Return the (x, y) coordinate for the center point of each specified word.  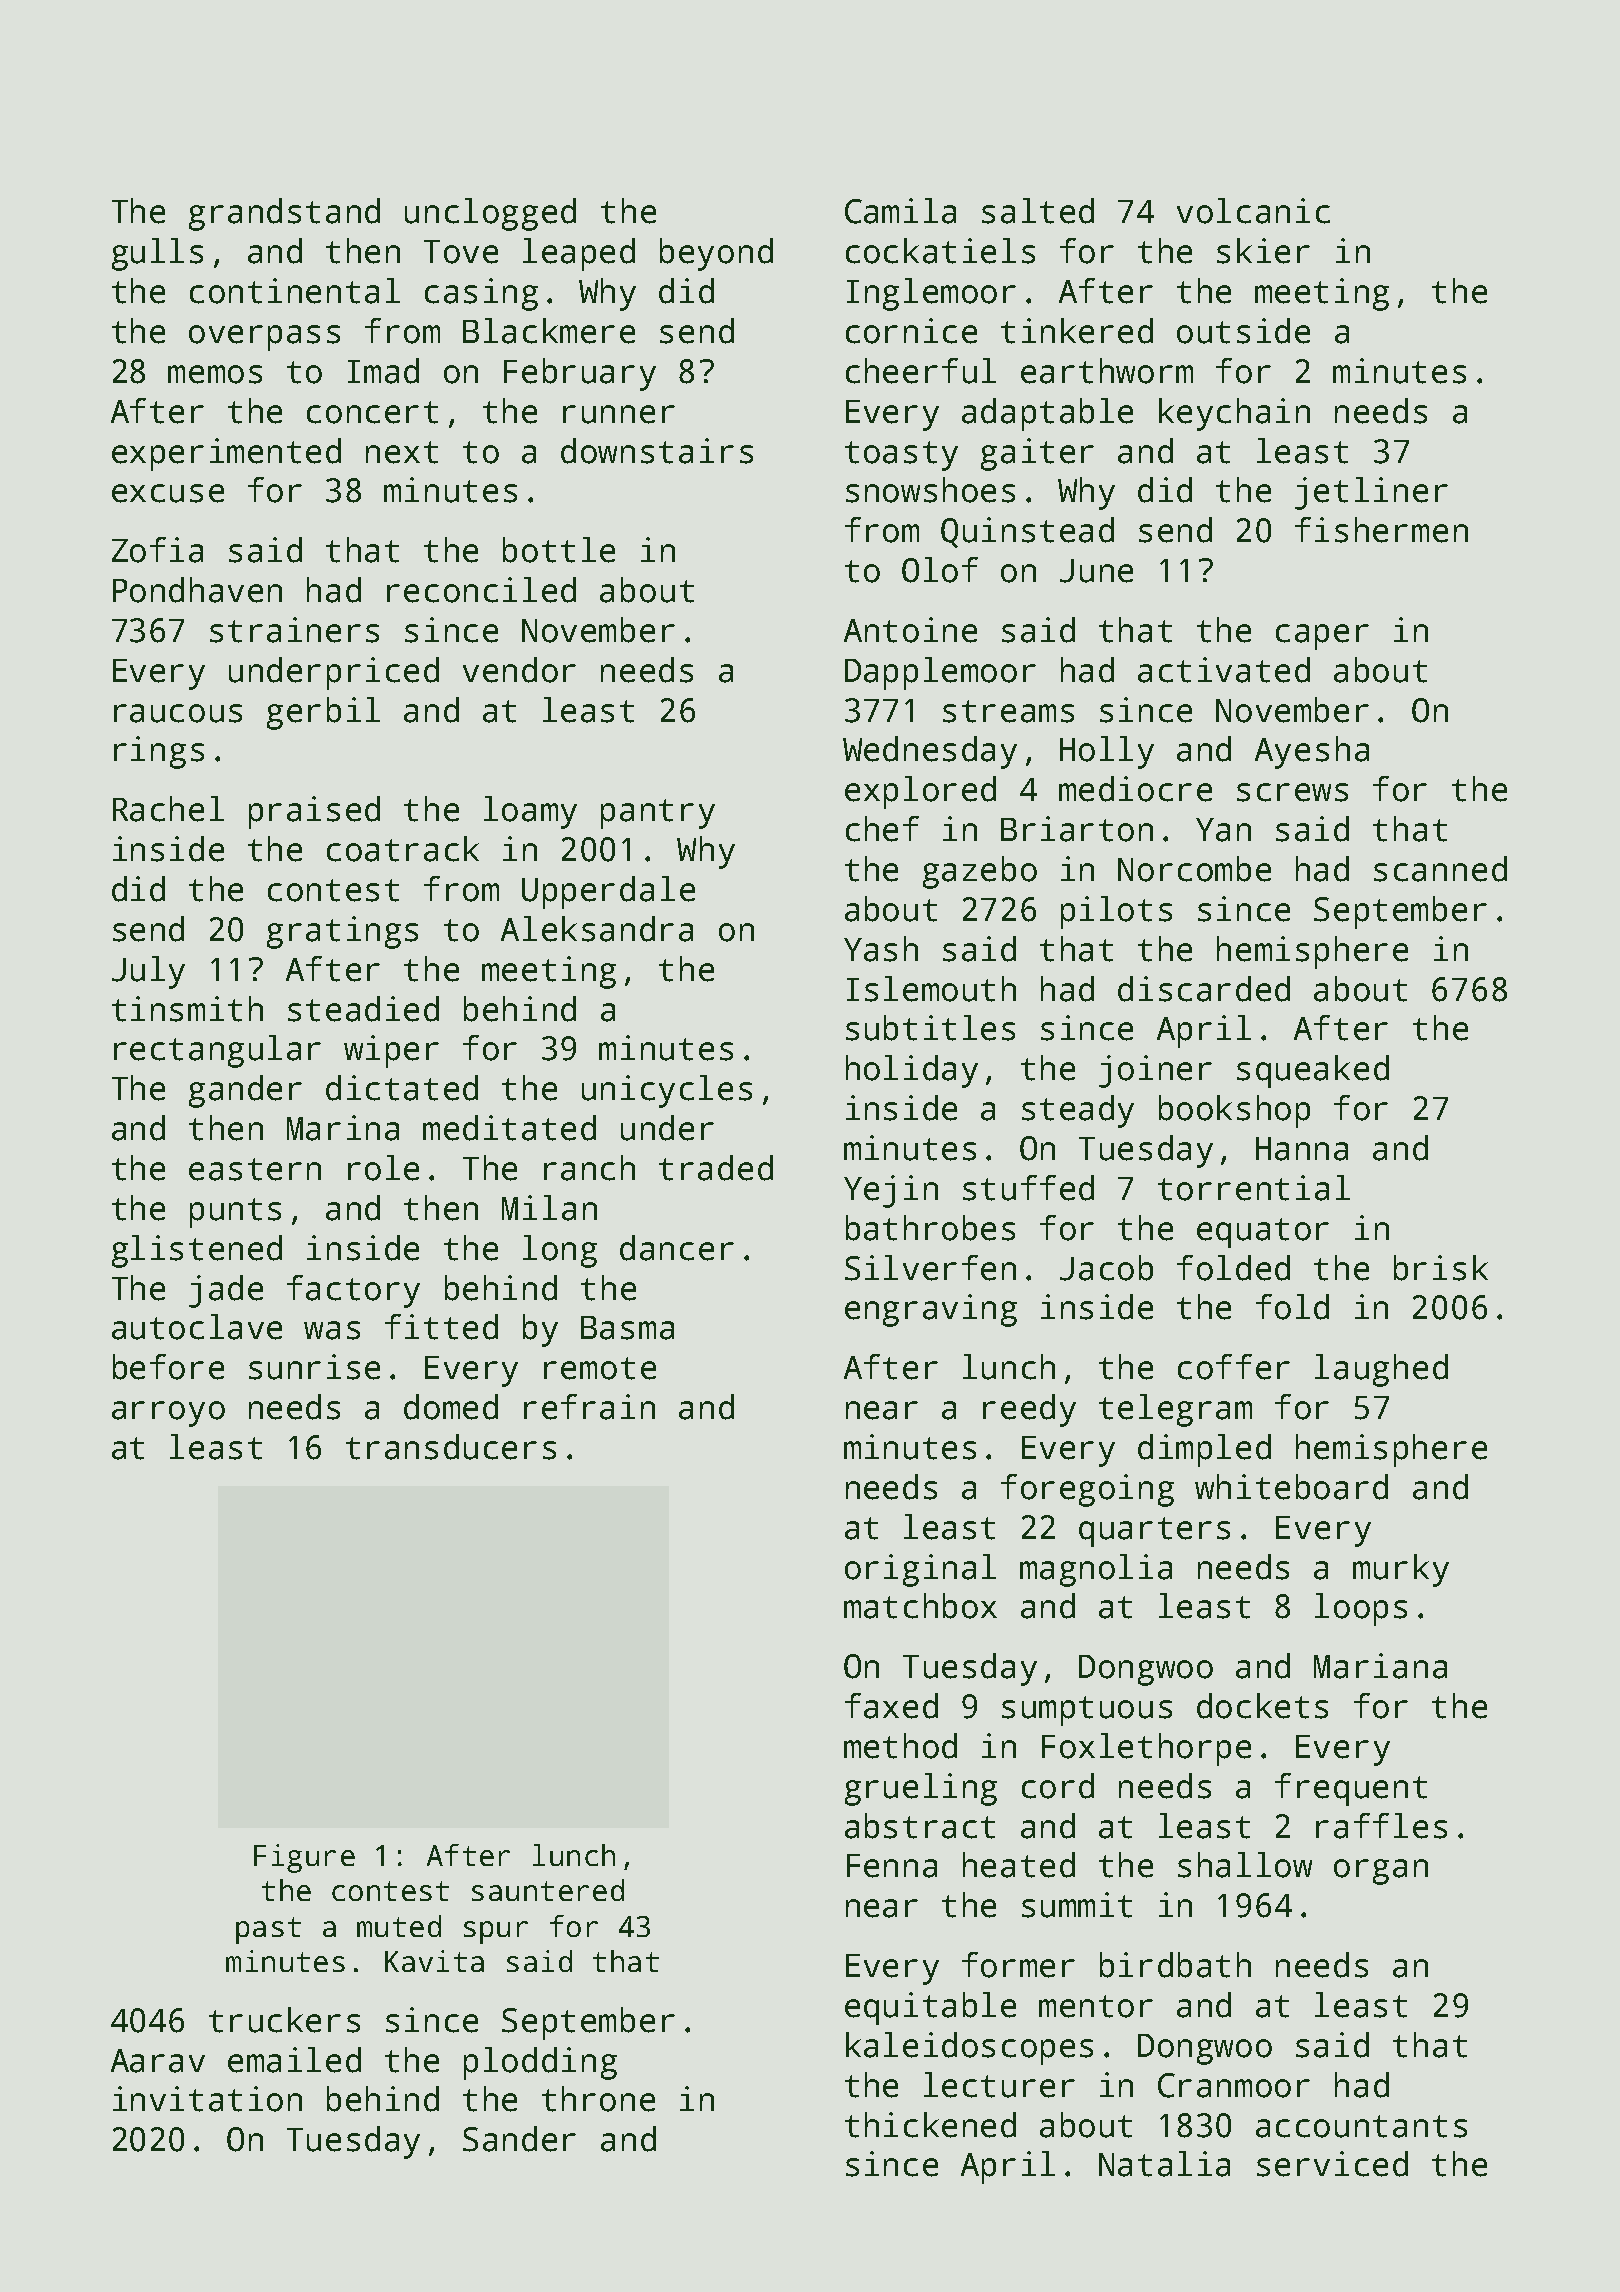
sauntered (548, 1890)
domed (451, 1407)
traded (716, 1168)
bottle (559, 550)
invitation (207, 2099)
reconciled (481, 590)
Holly (1107, 752)
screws (1292, 792)
